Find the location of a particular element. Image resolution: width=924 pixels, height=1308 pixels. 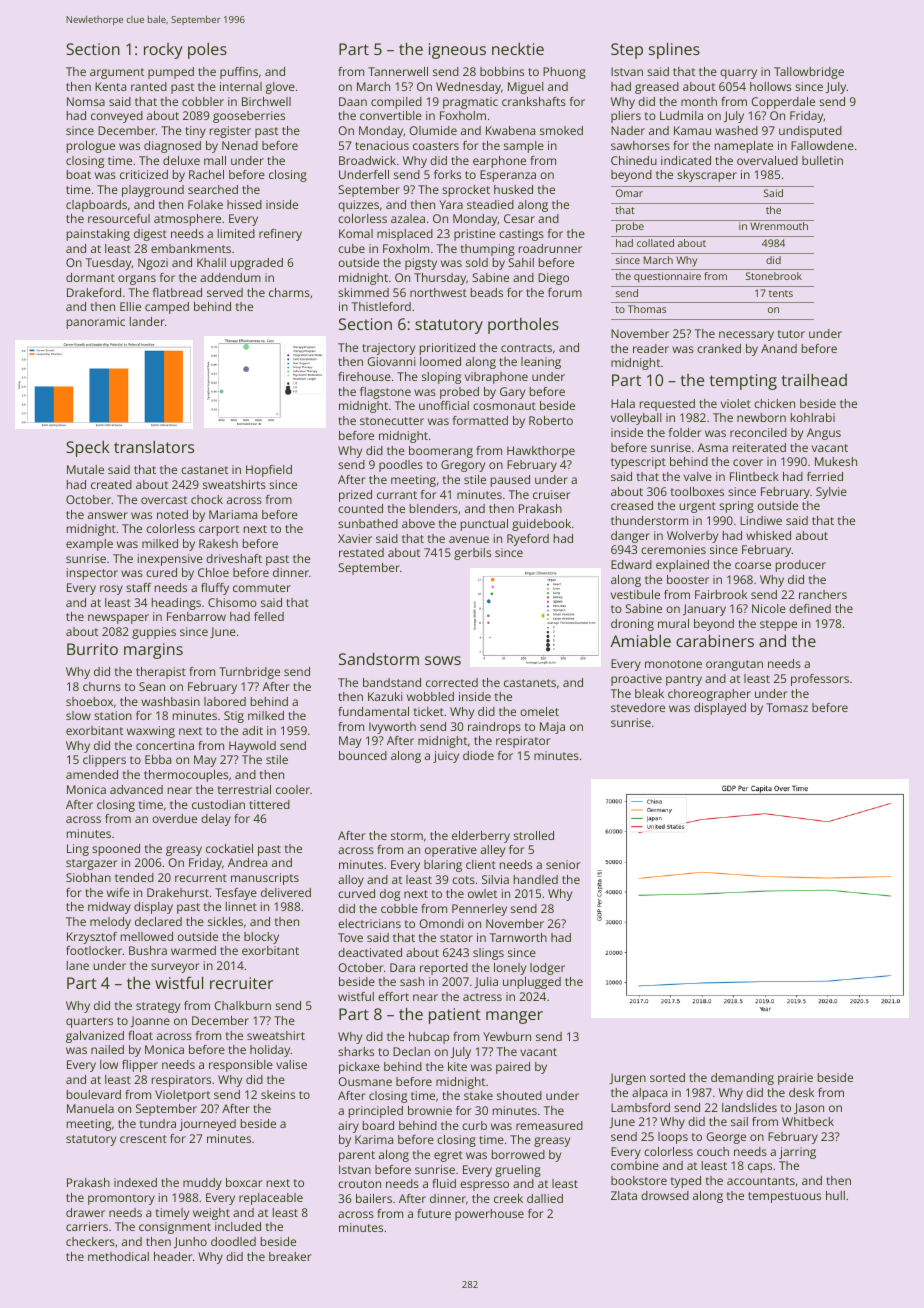

Rachel is located at coordinates (206, 174).
